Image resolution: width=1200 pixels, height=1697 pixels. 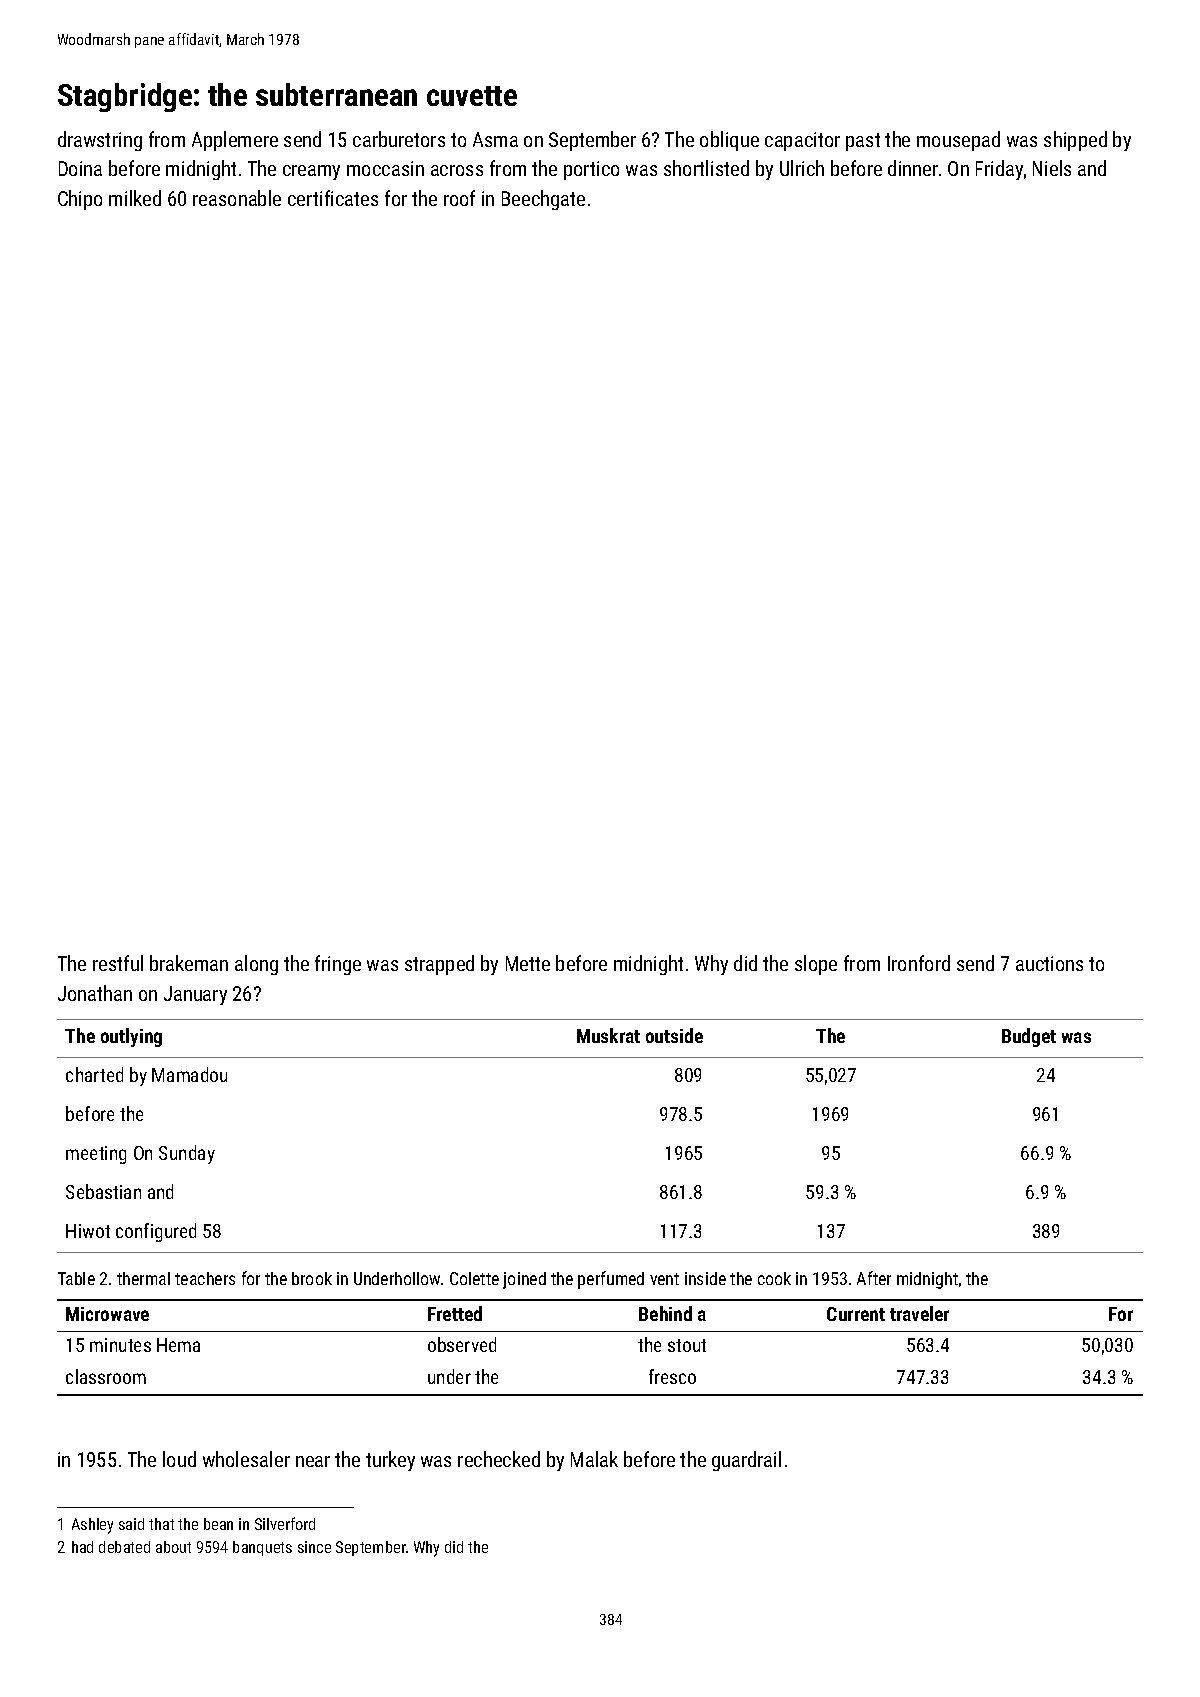 I want to click on Fretted, so click(x=455, y=1313).
